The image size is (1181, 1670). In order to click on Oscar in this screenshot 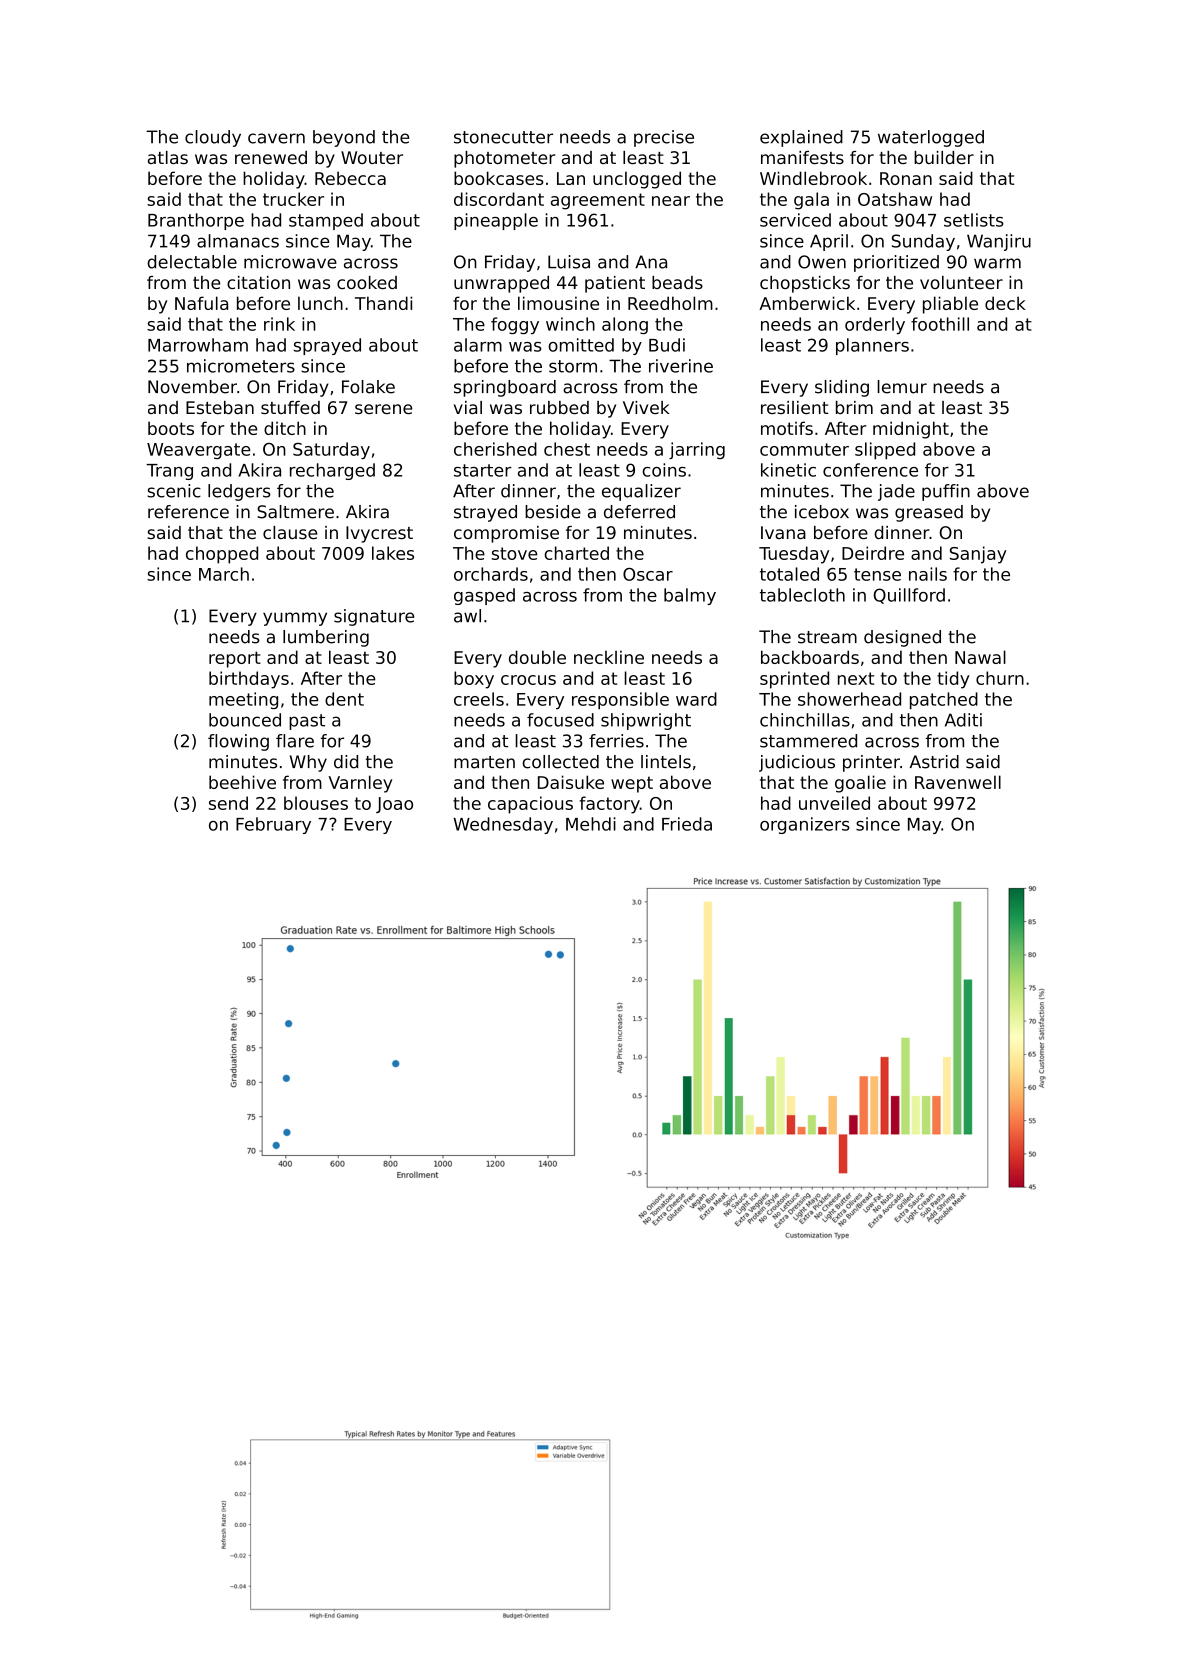, I will do `click(648, 574)`.
